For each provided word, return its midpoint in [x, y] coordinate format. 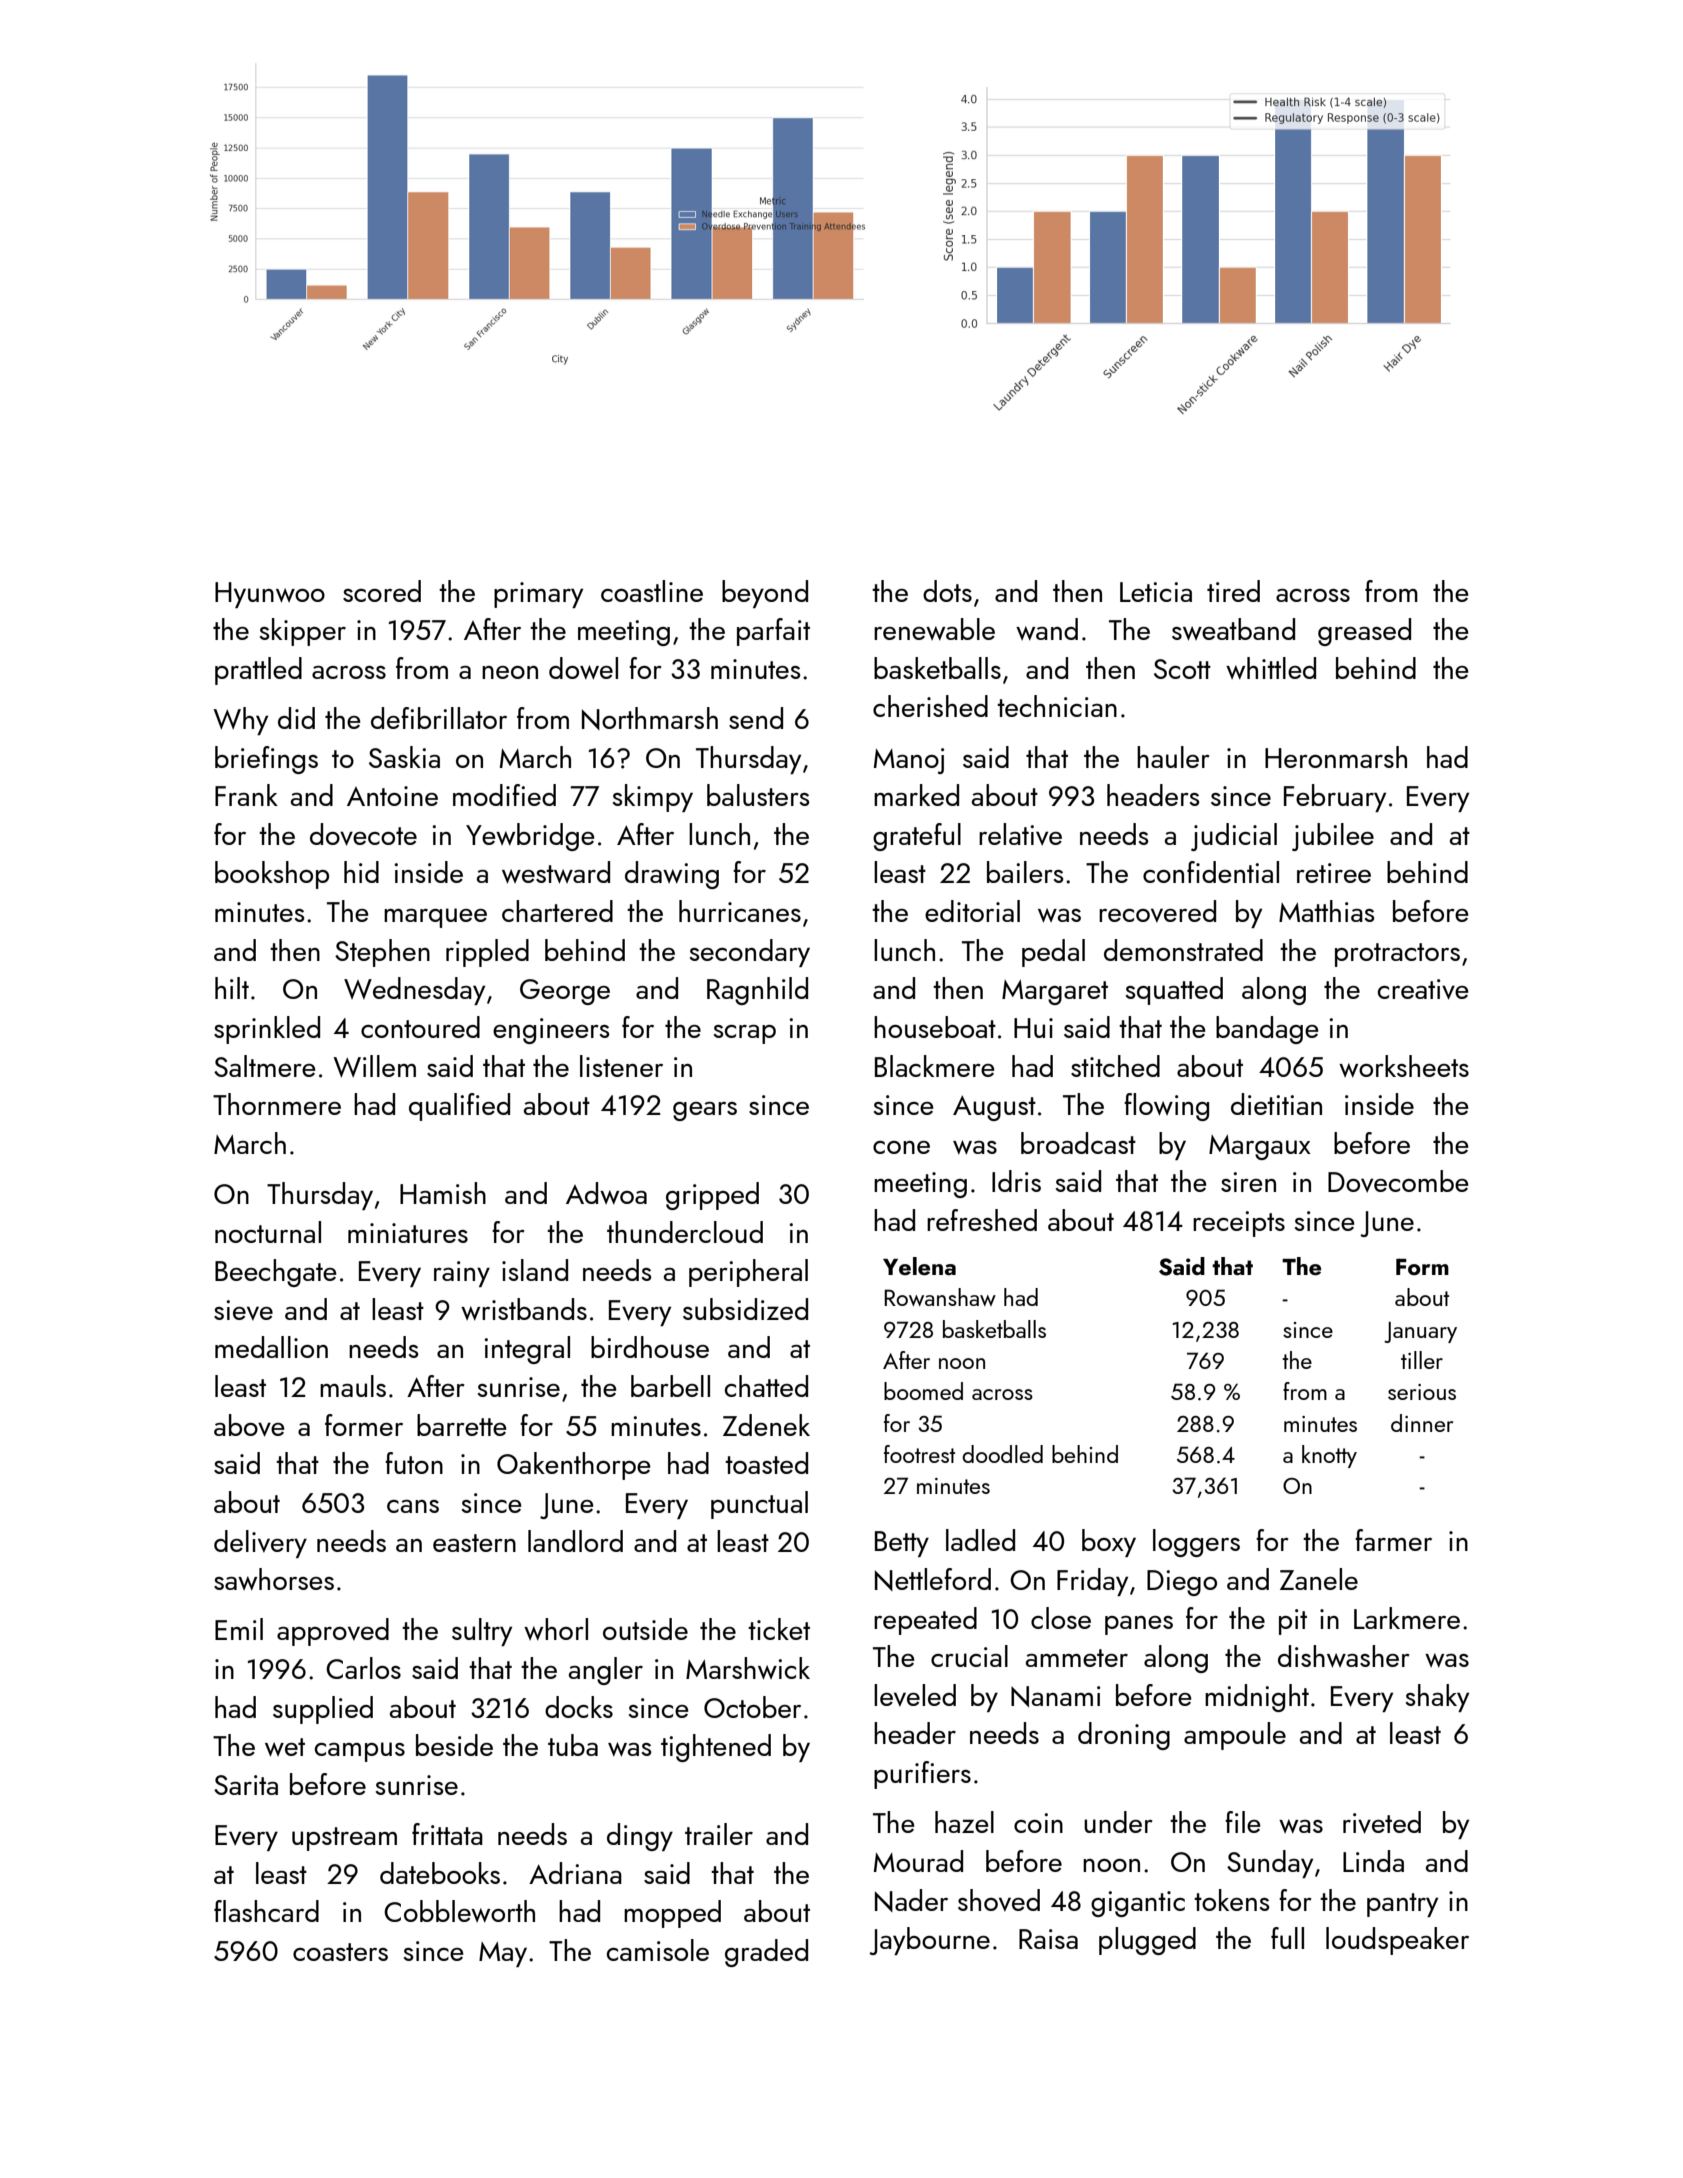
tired [1233, 591]
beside [454, 1745]
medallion [271, 1347]
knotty [1329, 1456]
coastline [652, 591]
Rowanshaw [940, 1297]
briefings [266, 760]
